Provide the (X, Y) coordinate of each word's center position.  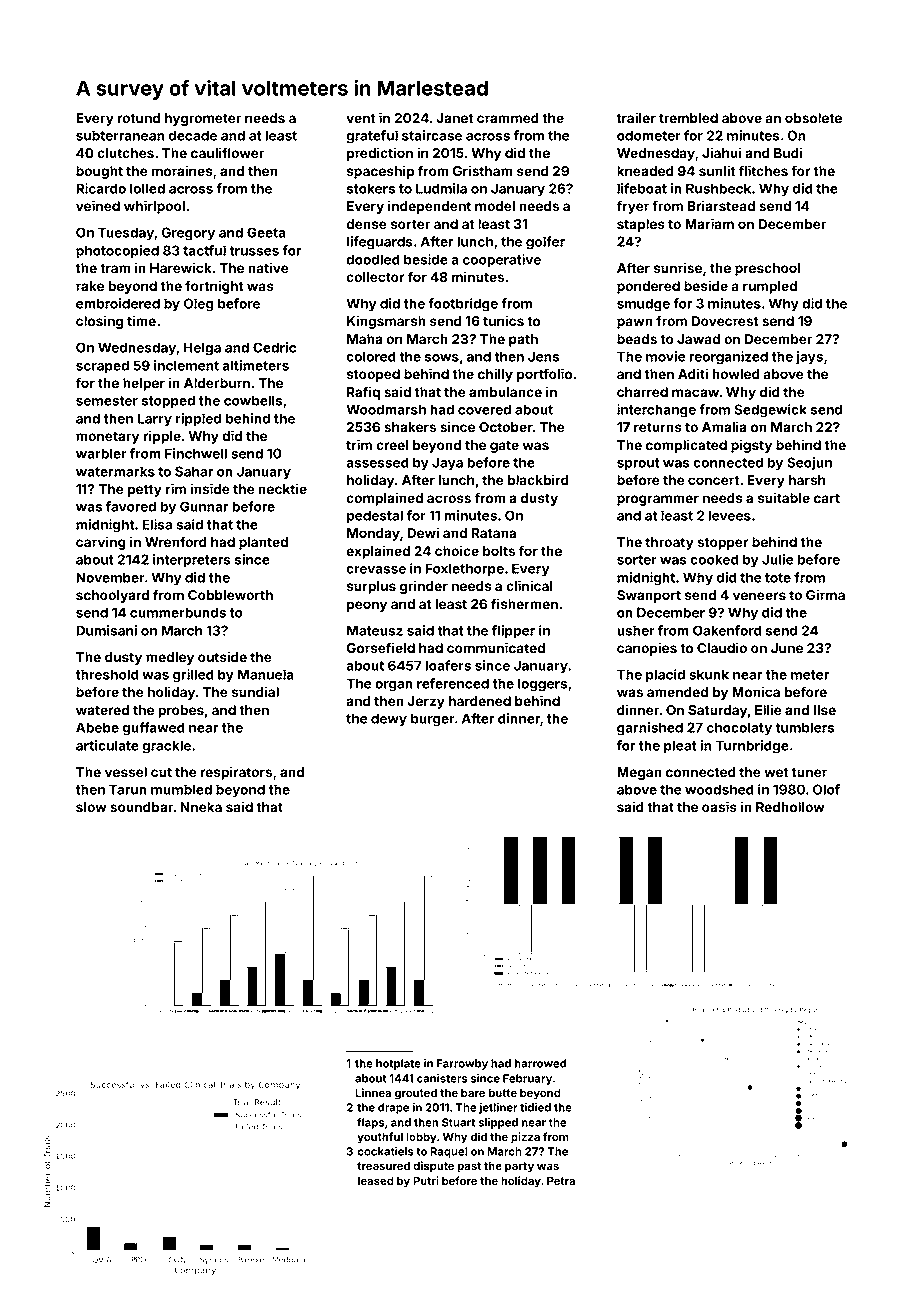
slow (91, 807)
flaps (370, 1123)
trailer (636, 117)
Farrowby (462, 1064)
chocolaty (739, 729)
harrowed (540, 1063)
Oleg (199, 305)
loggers (542, 685)
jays (809, 358)
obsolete (813, 118)
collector (375, 277)
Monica (756, 691)
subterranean (120, 135)
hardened (480, 701)
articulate (107, 745)
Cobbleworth (230, 595)
